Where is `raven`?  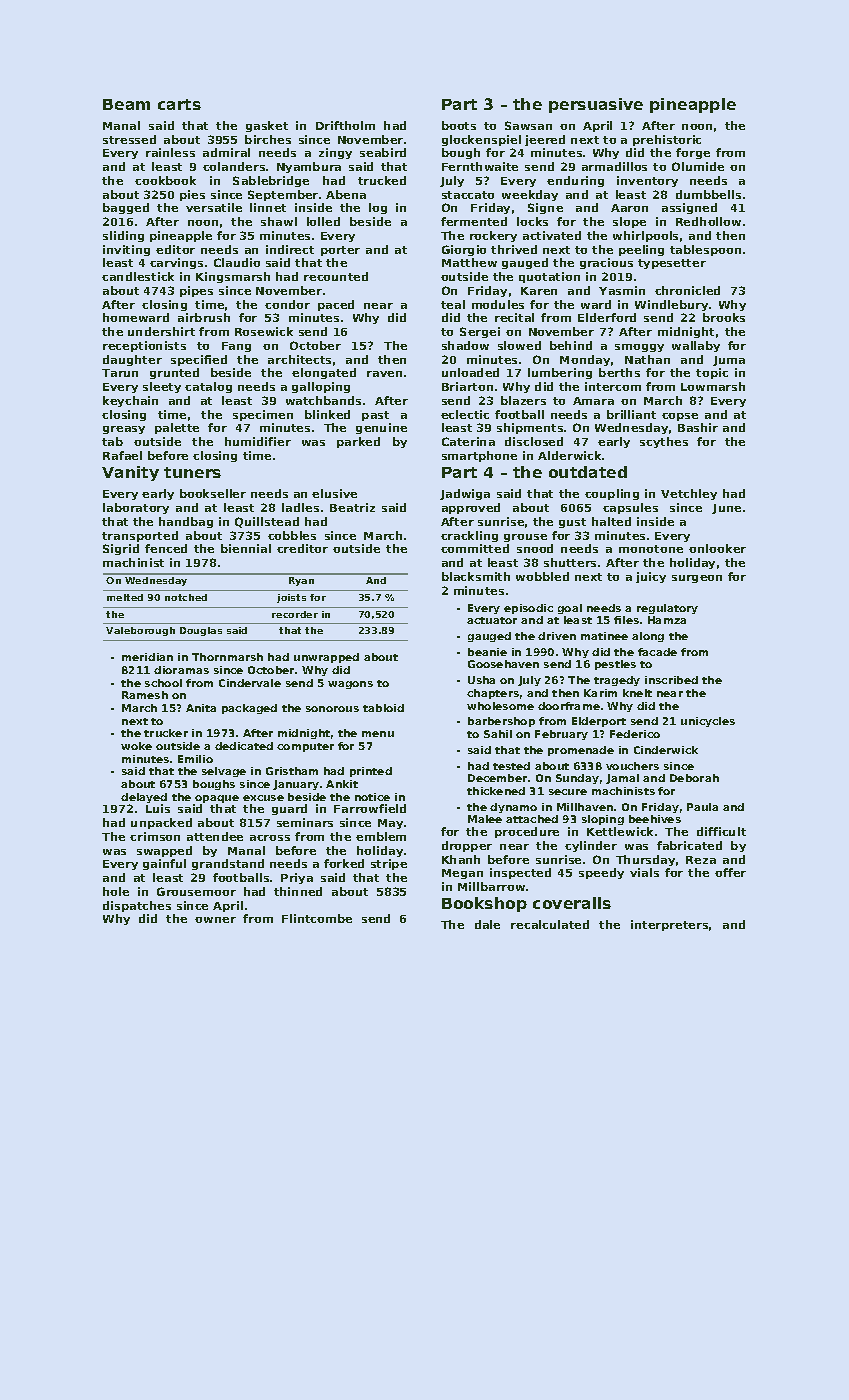
raven is located at coordinates (384, 374).
